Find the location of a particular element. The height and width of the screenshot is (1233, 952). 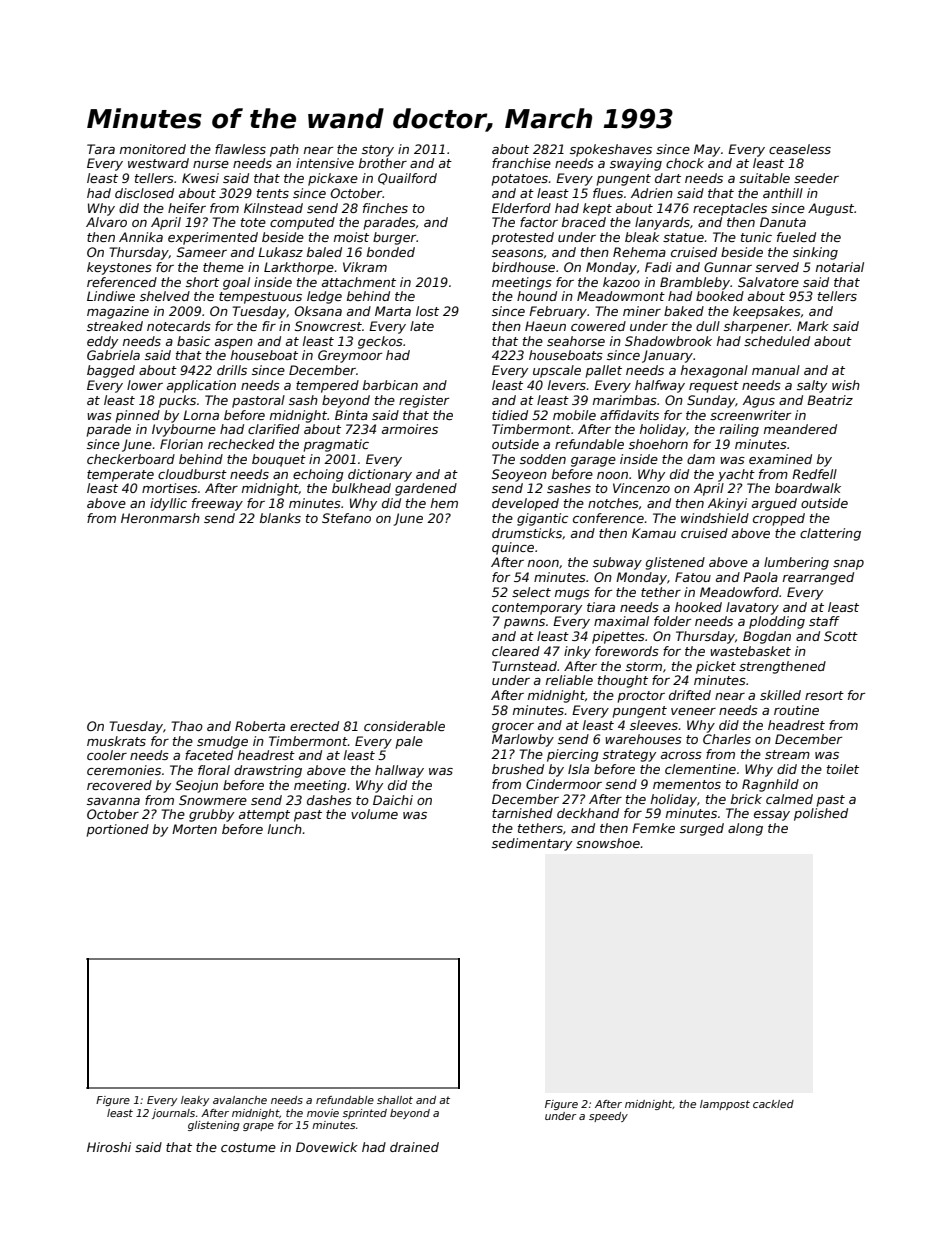

drained is located at coordinates (414, 1147).
